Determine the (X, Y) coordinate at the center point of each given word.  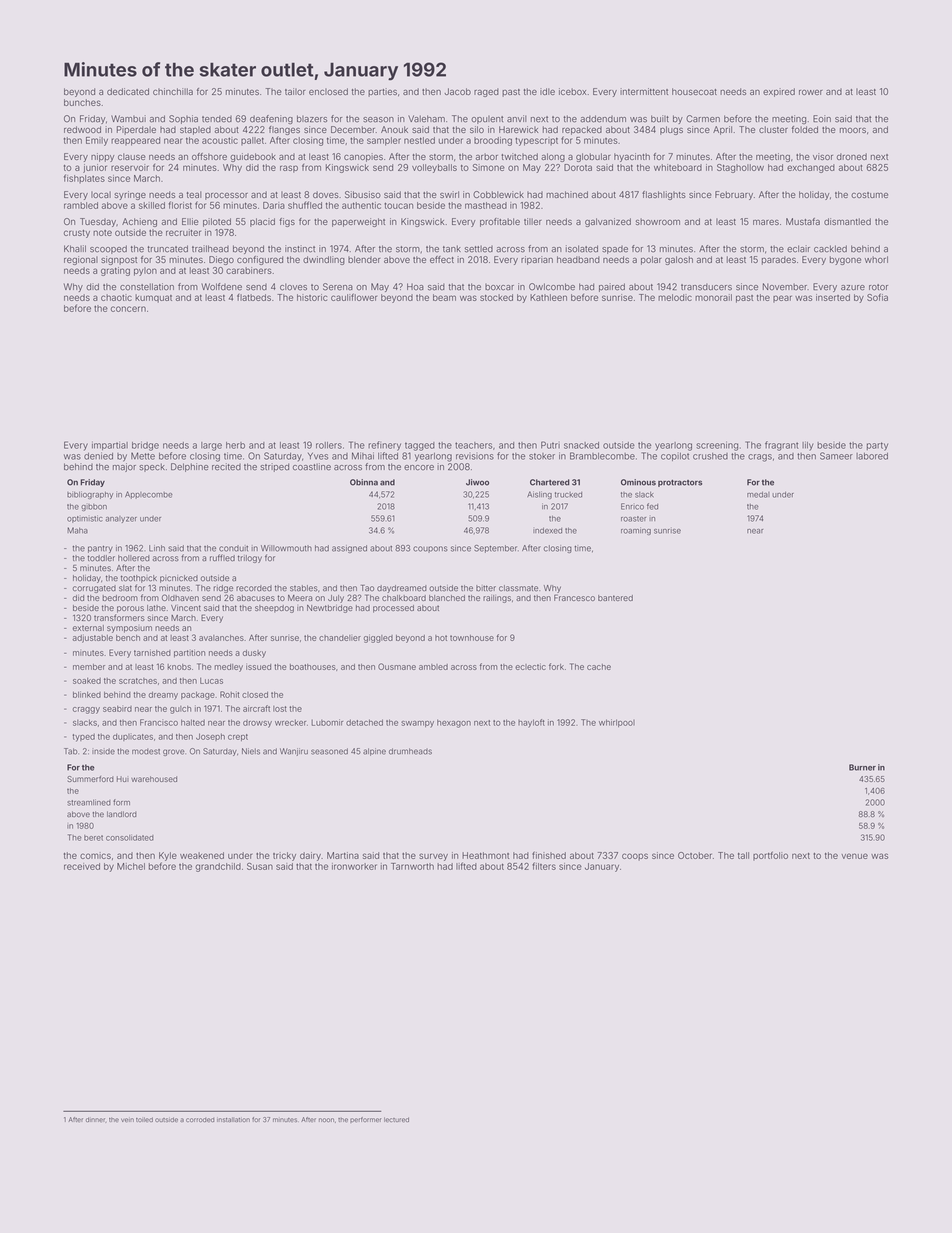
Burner (862, 767)
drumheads (410, 751)
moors (853, 130)
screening (717, 446)
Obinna (364, 482)
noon (326, 1120)
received (82, 866)
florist (180, 205)
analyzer (121, 519)
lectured (396, 1120)
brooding (493, 141)
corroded (200, 1120)
